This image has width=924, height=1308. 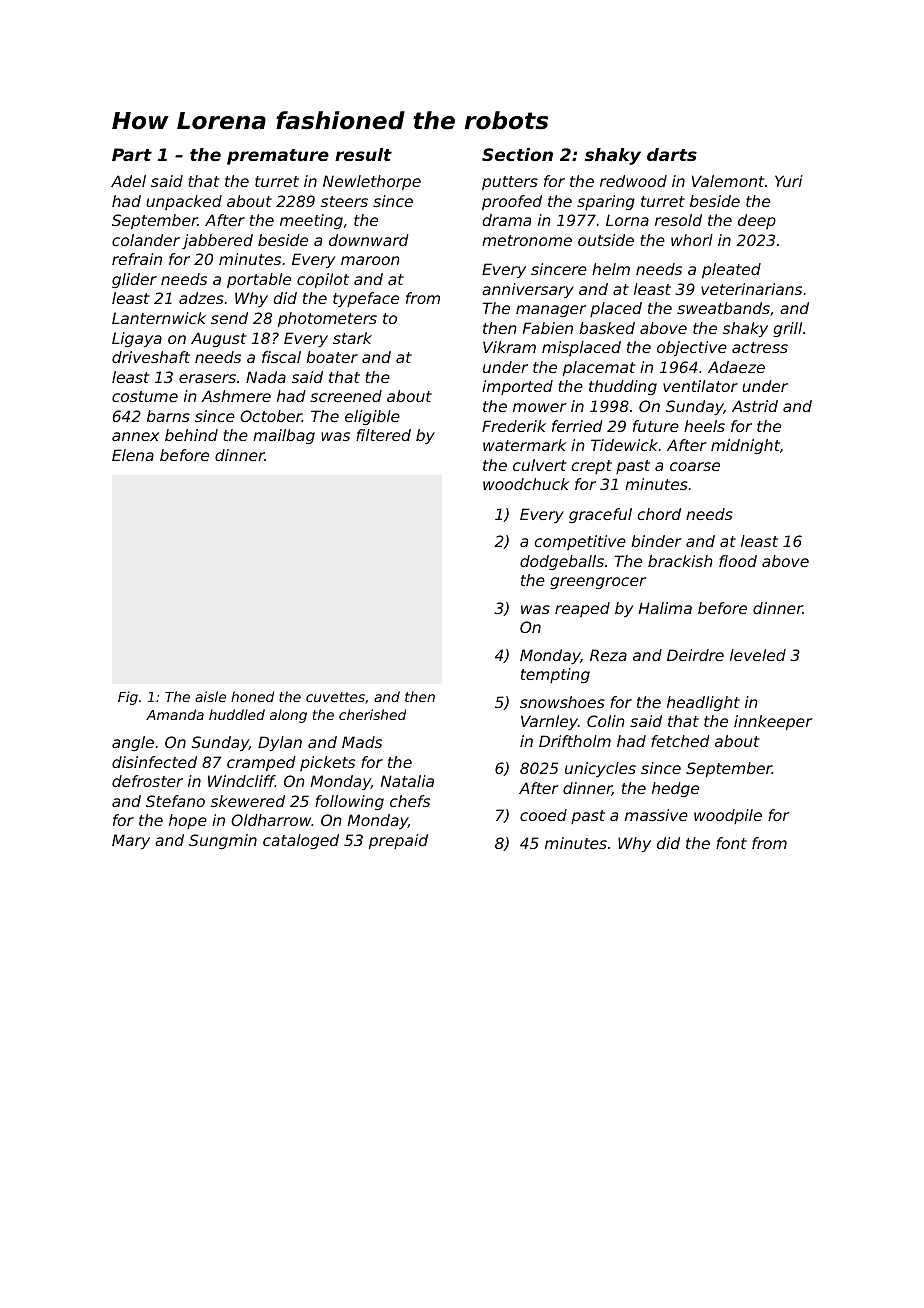 I want to click on mailbag, so click(x=284, y=436).
